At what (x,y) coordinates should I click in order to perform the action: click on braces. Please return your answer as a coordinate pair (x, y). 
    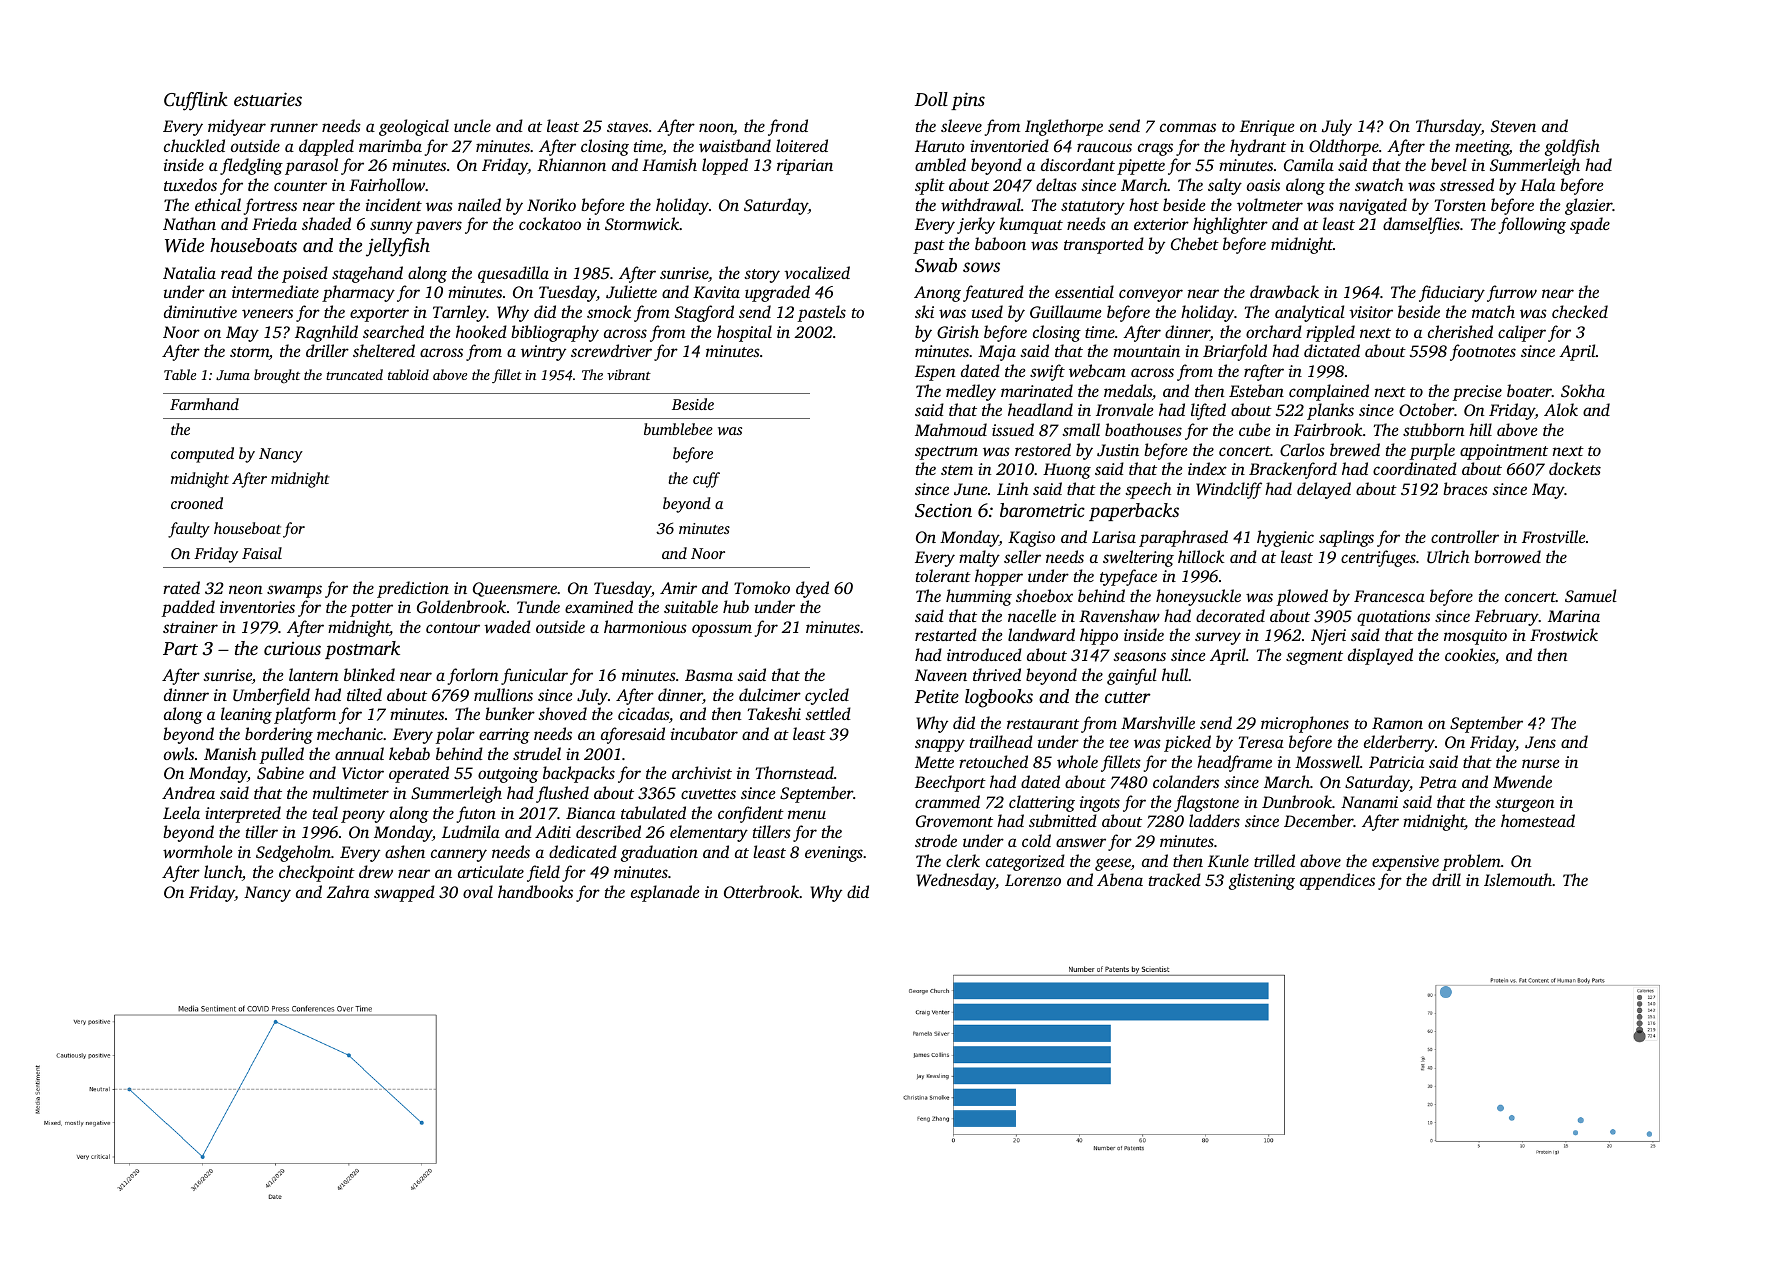
    Looking at the image, I should click on (1465, 488).
